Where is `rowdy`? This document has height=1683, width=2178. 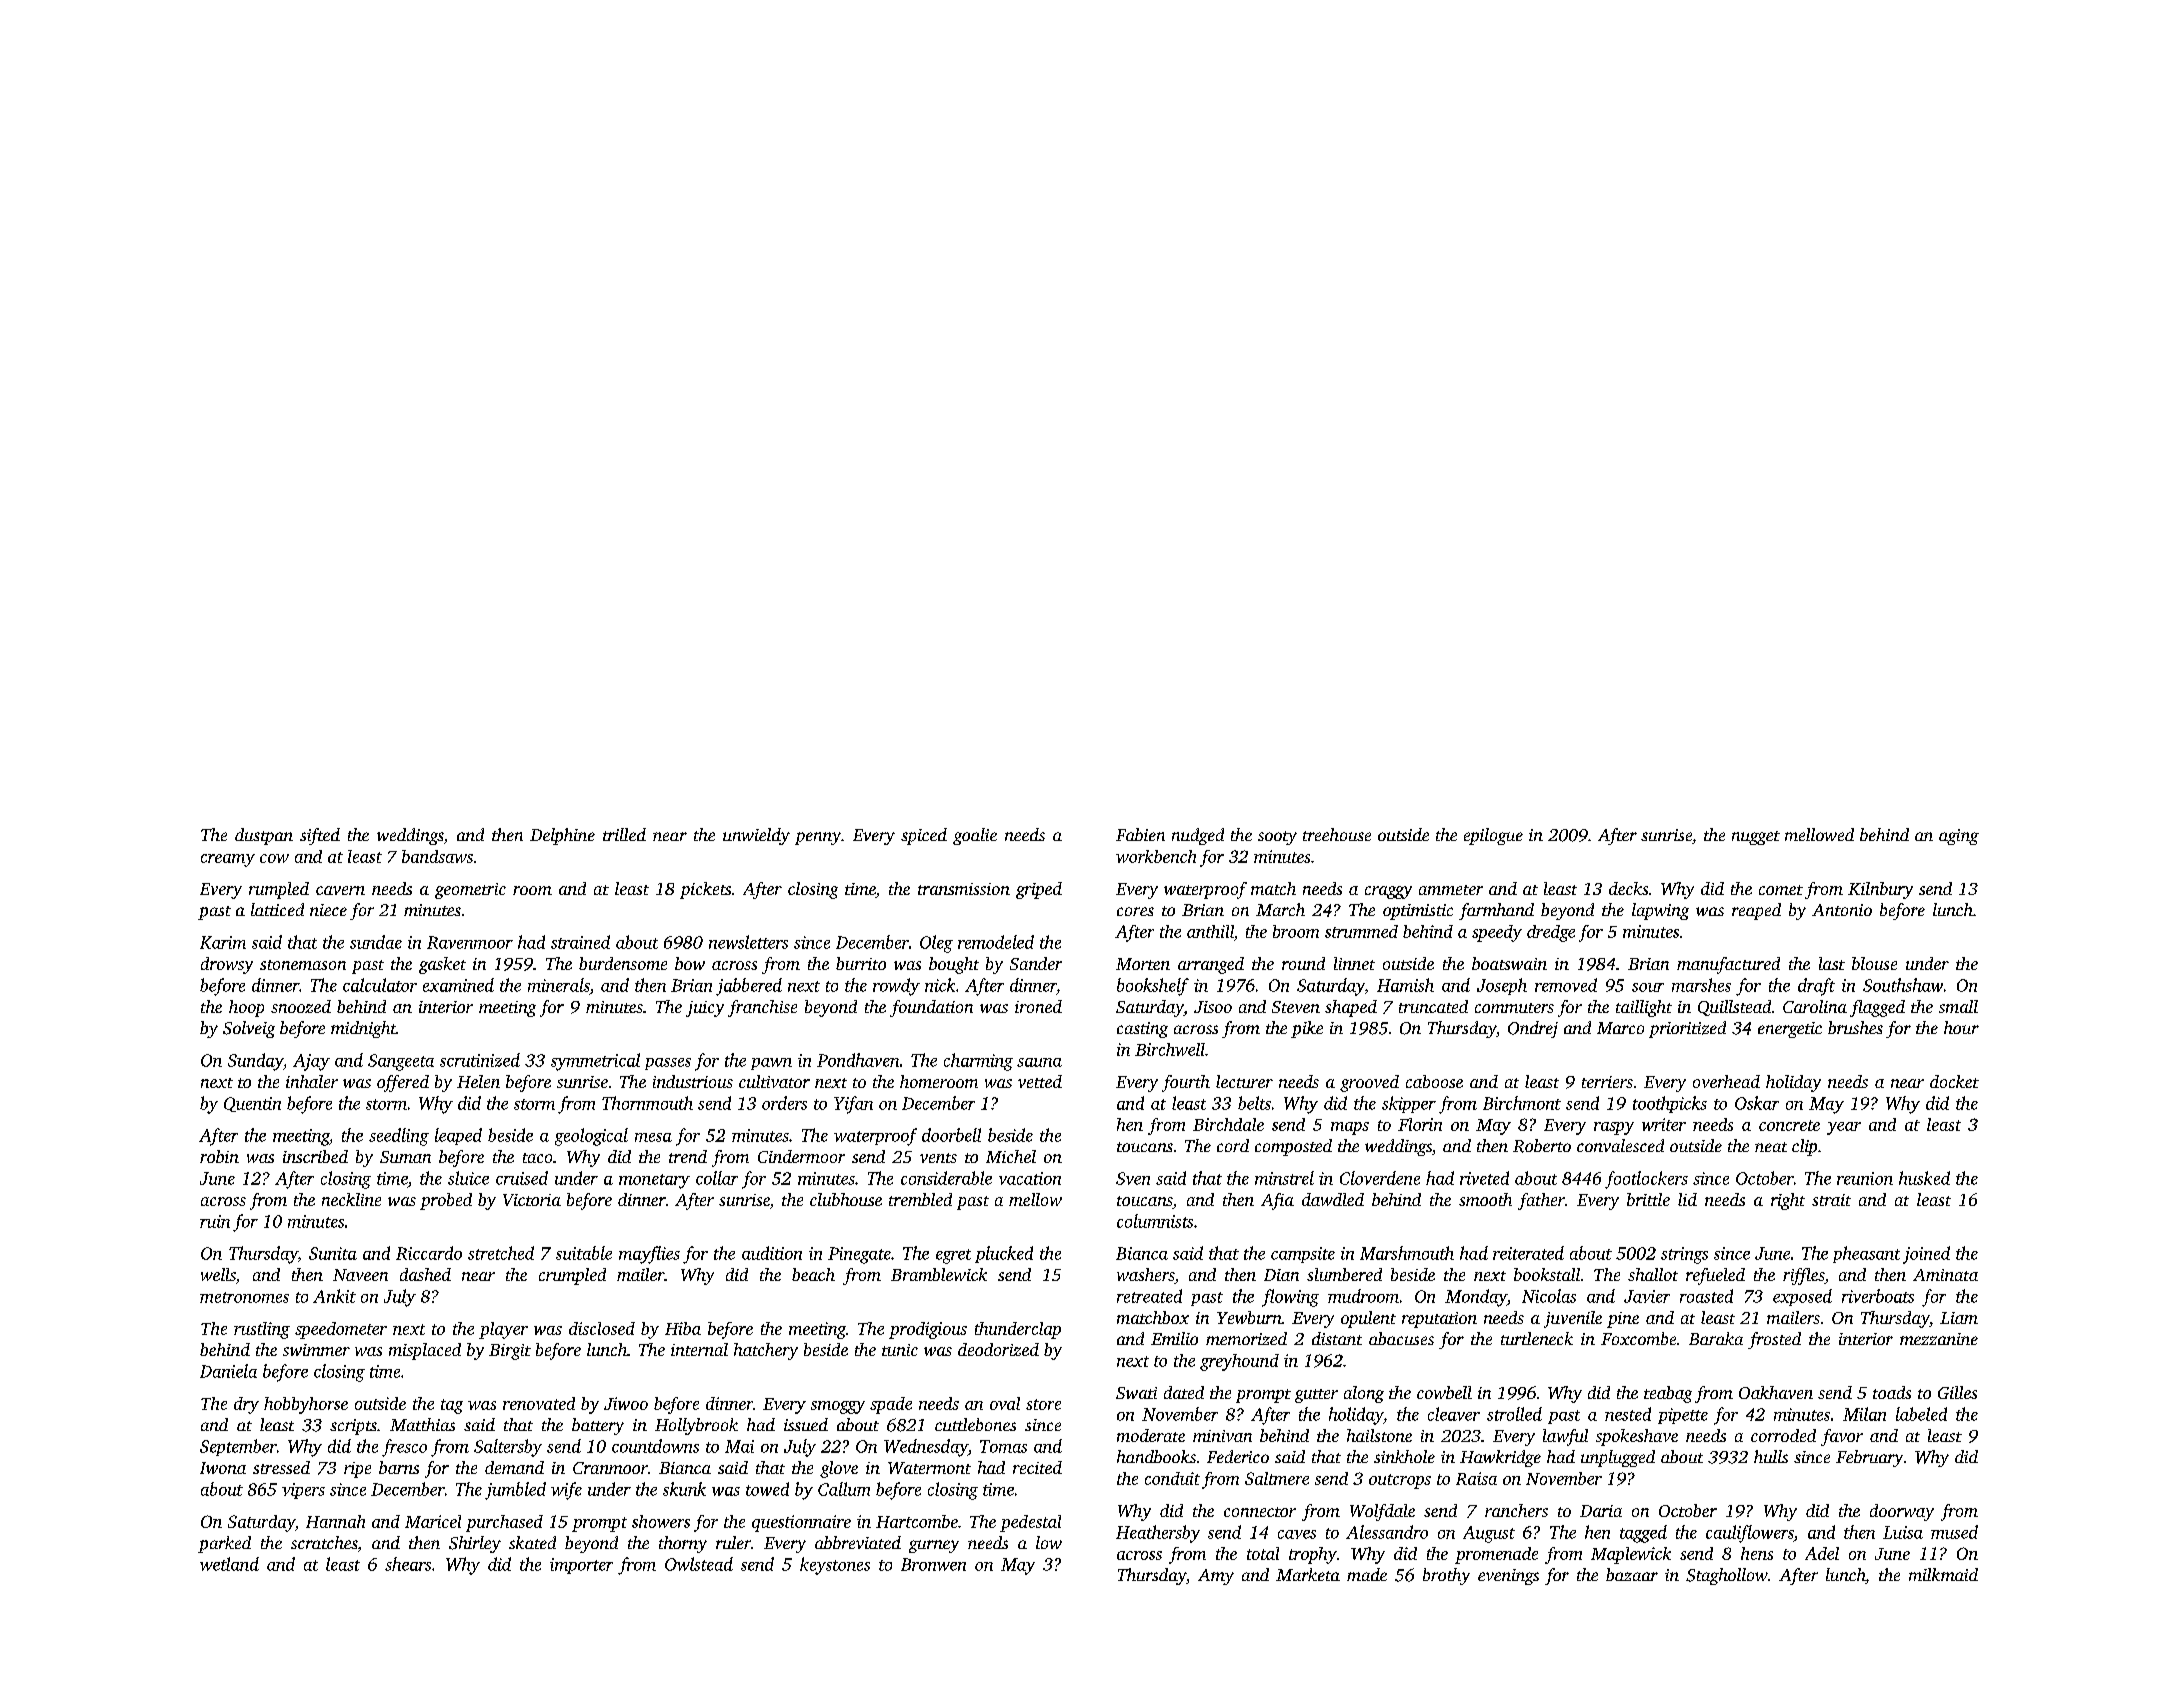 rowdy is located at coordinates (896, 987).
